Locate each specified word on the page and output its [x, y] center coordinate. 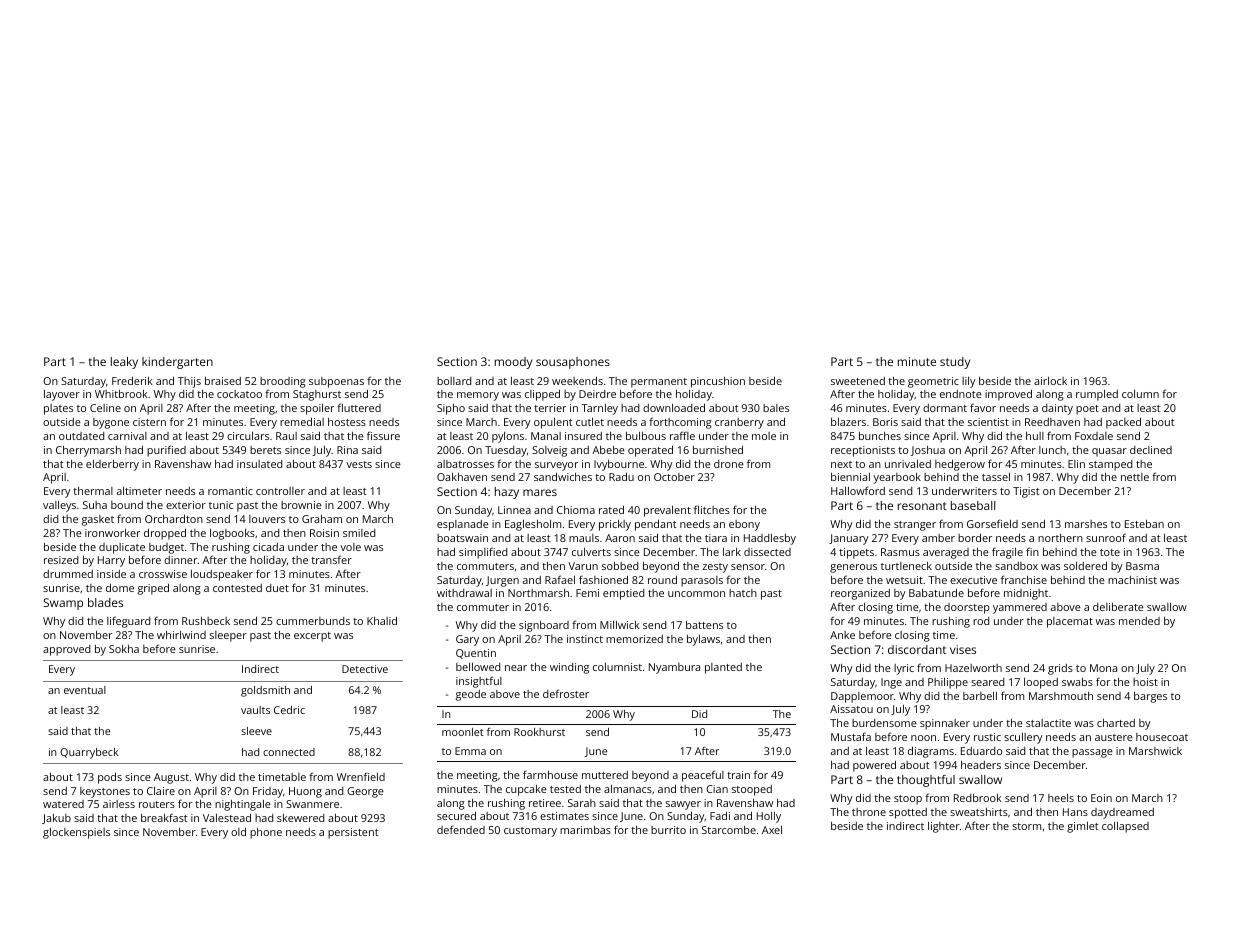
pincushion [718, 382]
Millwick [620, 625]
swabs [1077, 682]
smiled [359, 533]
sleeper [228, 636]
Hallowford [858, 490]
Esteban [1144, 524]
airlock [1050, 381]
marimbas [585, 830]
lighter [944, 827]
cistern [149, 422]
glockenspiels [76, 833]
